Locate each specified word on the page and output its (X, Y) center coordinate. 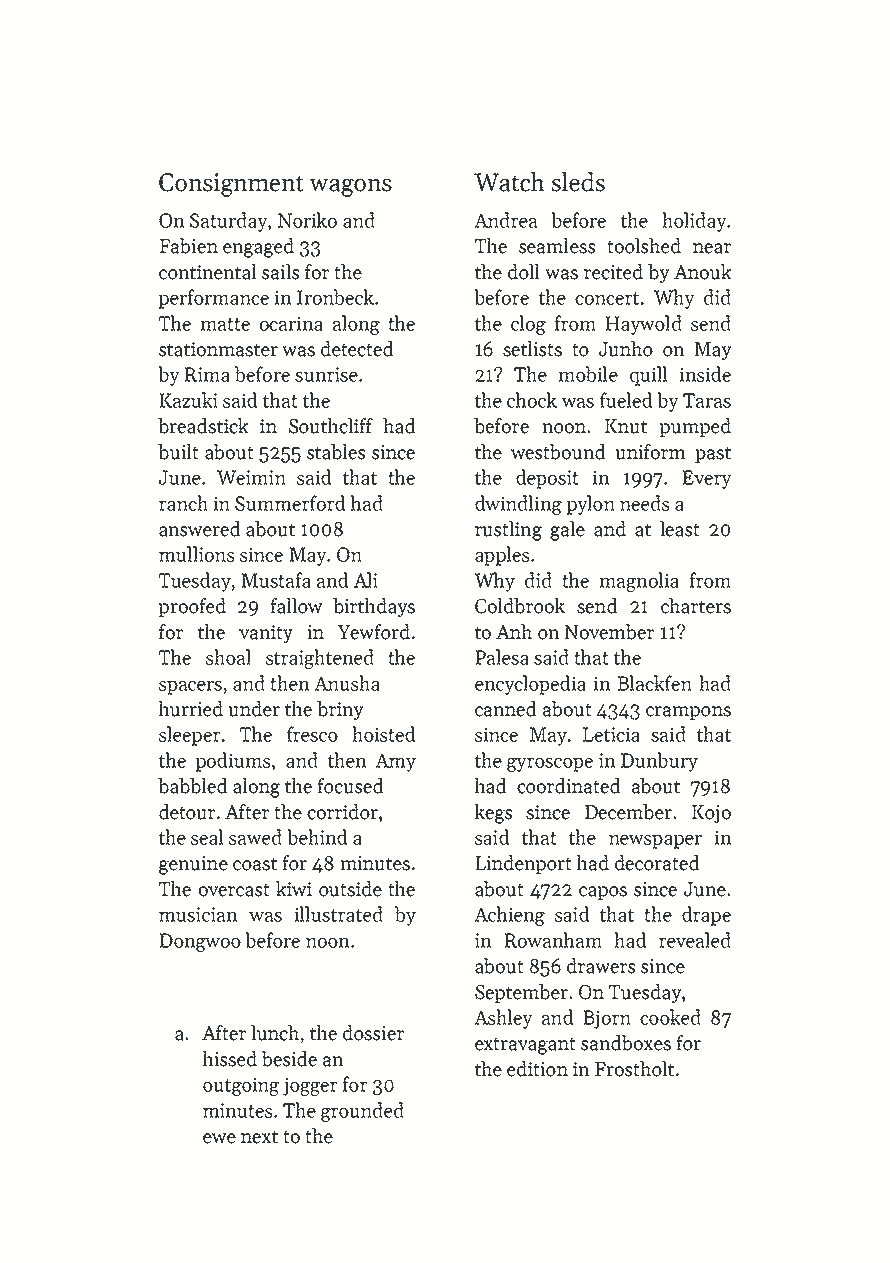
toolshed (644, 246)
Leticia (611, 734)
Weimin (251, 477)
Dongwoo (200, 942)
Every (707, 479)
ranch (183, 503)
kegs (493, 814)
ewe (219, 1138)
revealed (695, 940)
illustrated (338, 914)
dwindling (518, 505)
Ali (366, 580)
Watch (509, 182)
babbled (192, 786)
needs (645, 503)
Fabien (188, 246)
